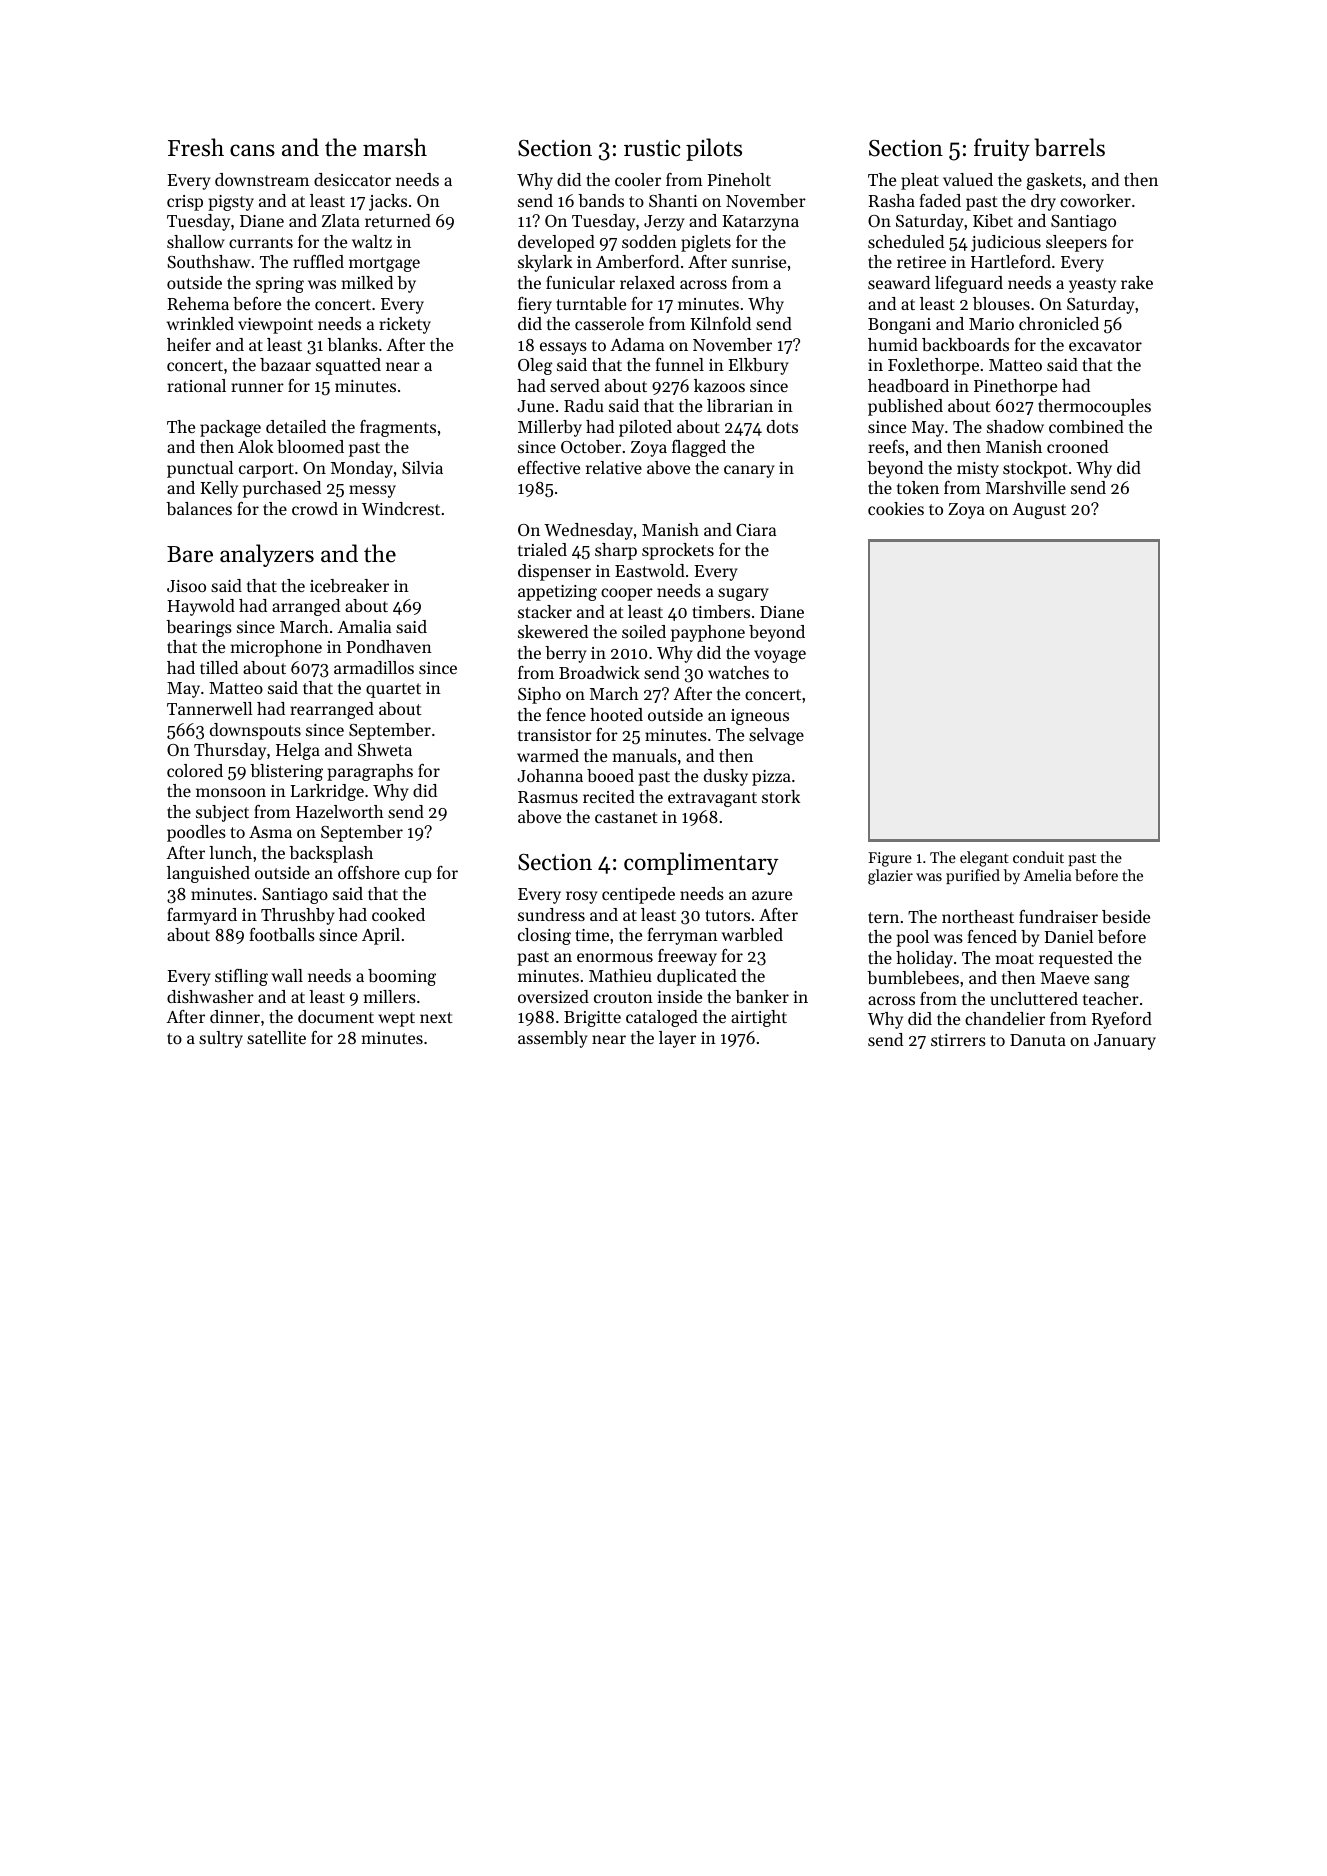 The width and height of the page is (1327, 1876). What do you see at coordinates (1069, 147) in the page?
I see `barrels` at bounding box center [1069, 147].
